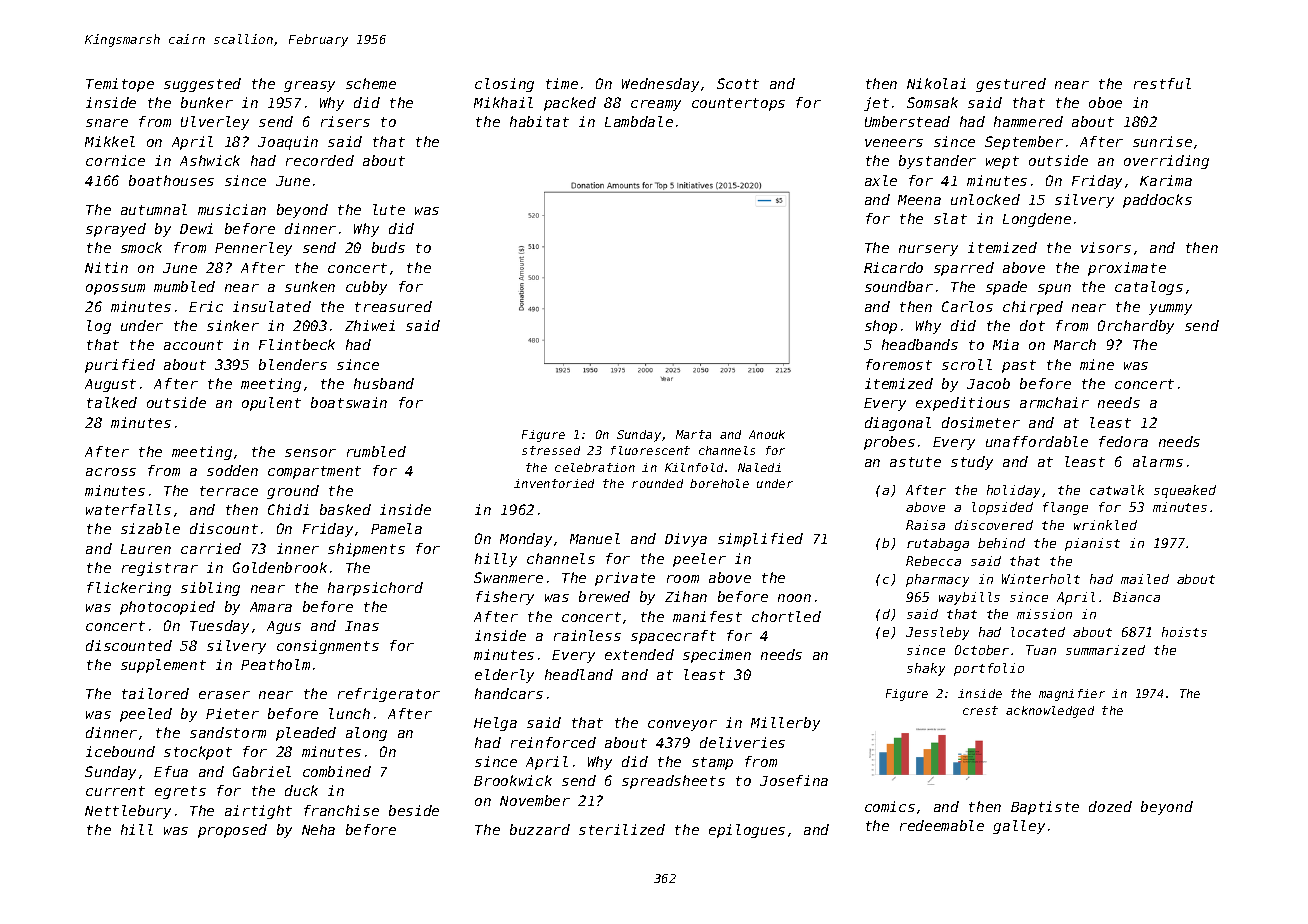  I want to click on packed, so click(570, 104).
